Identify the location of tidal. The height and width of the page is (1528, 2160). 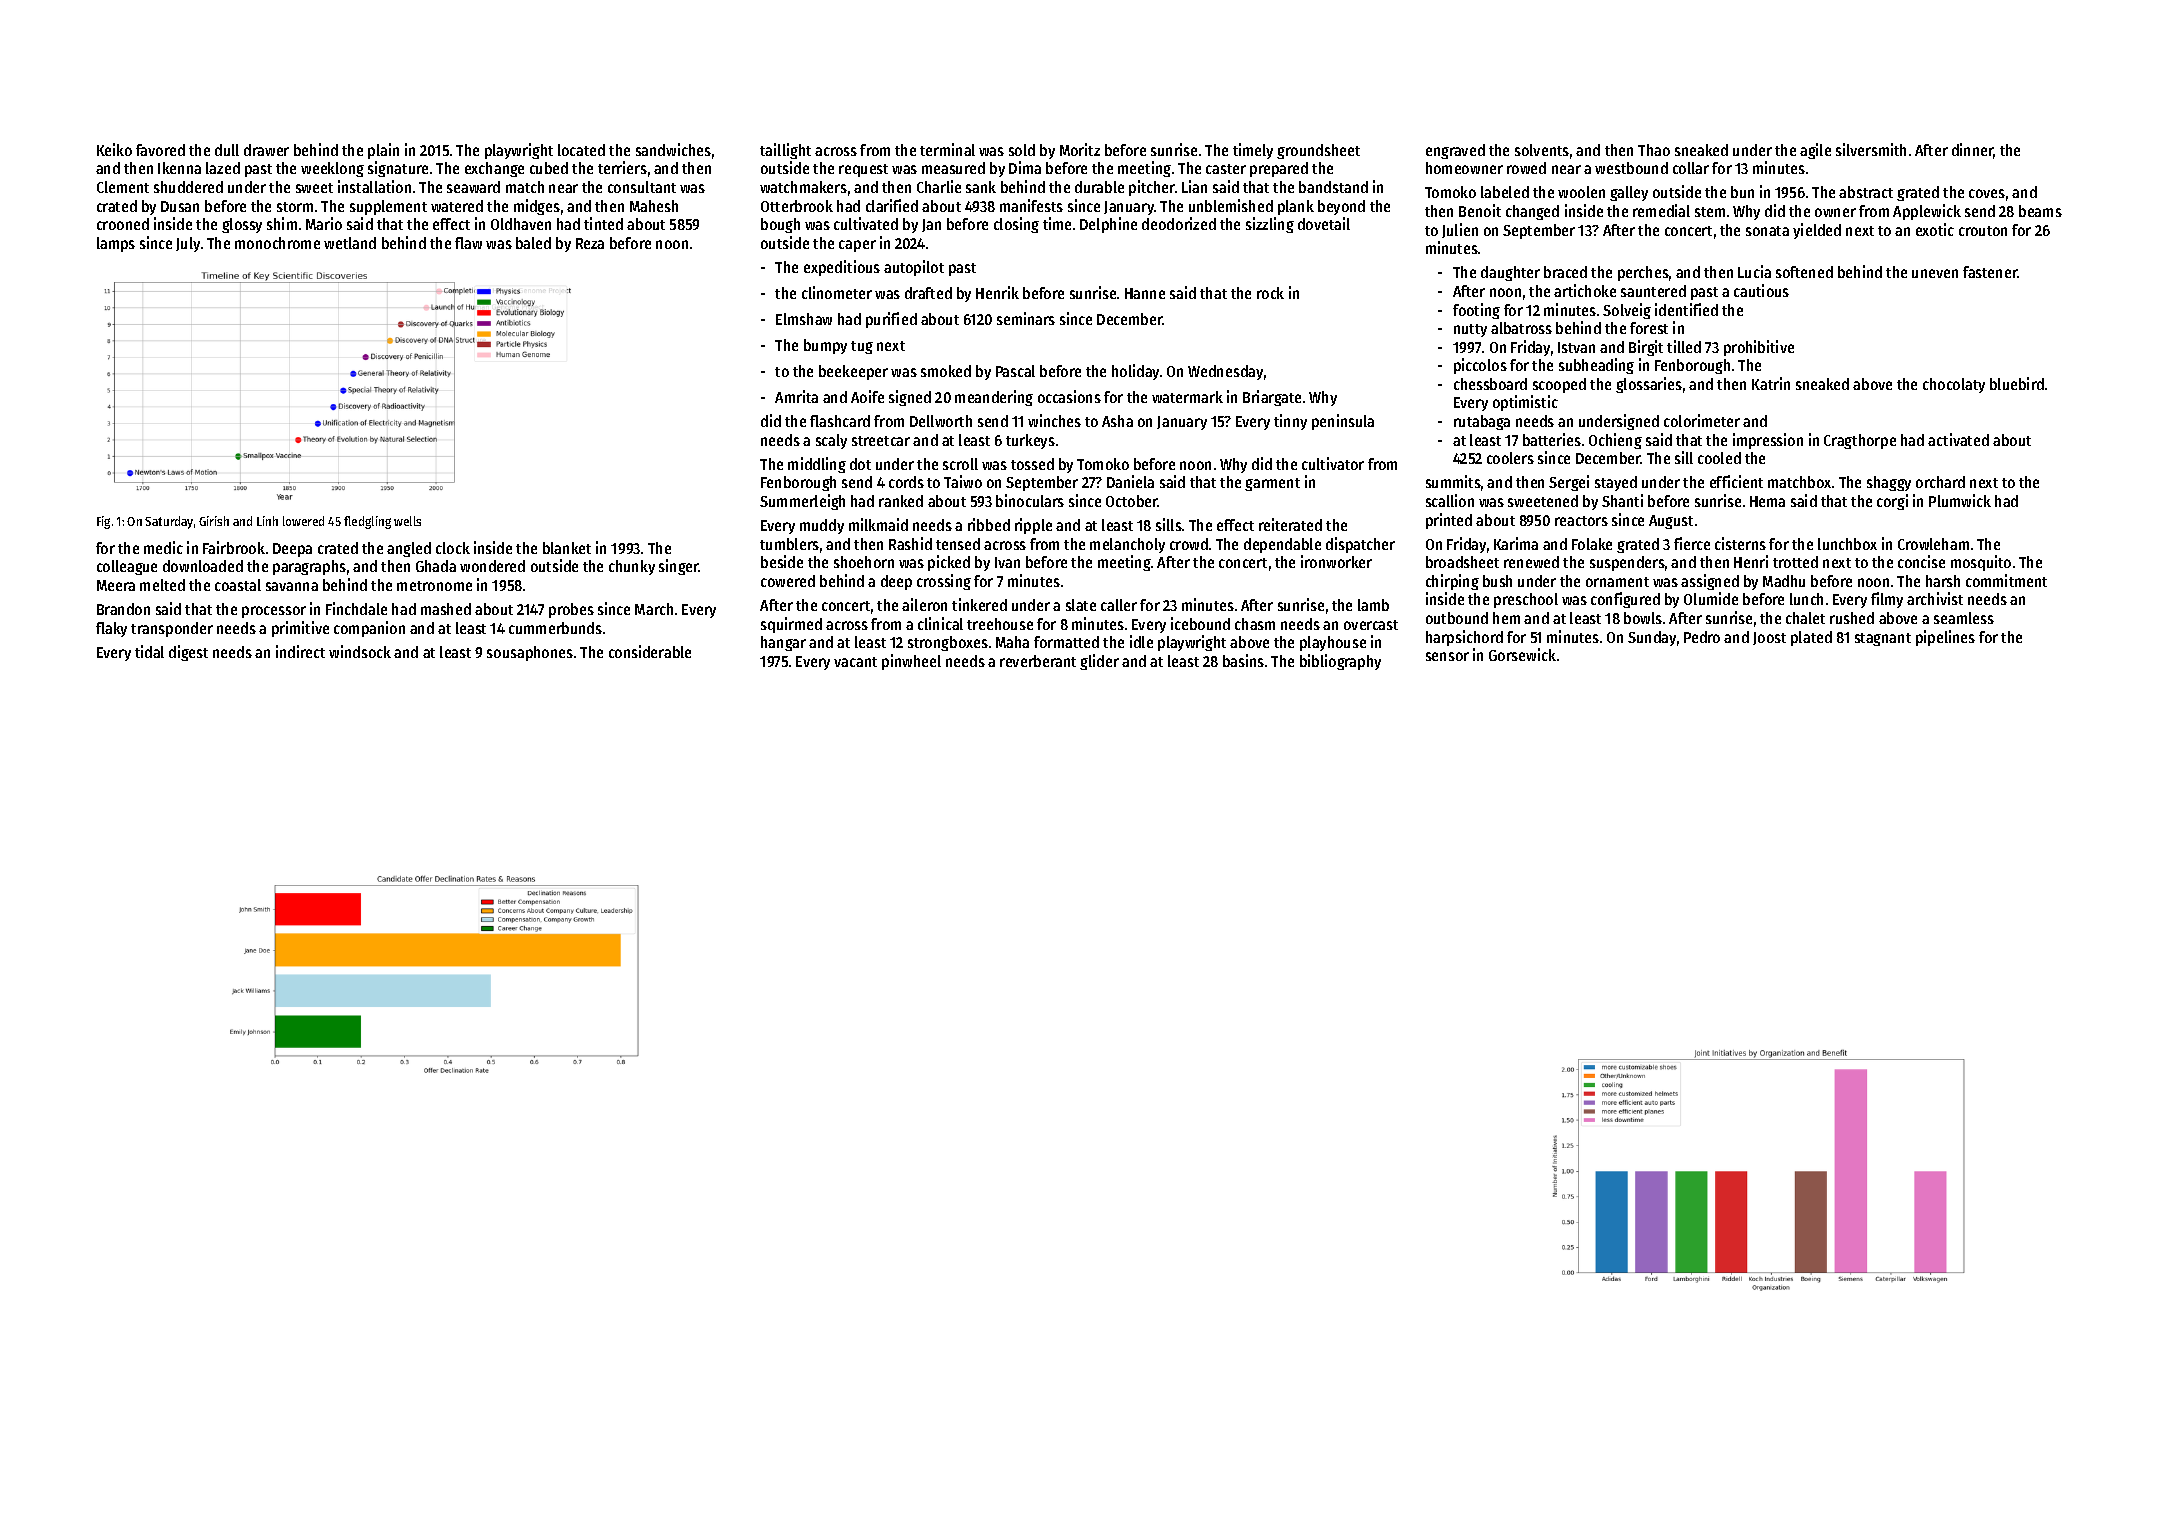
(149, 651).
